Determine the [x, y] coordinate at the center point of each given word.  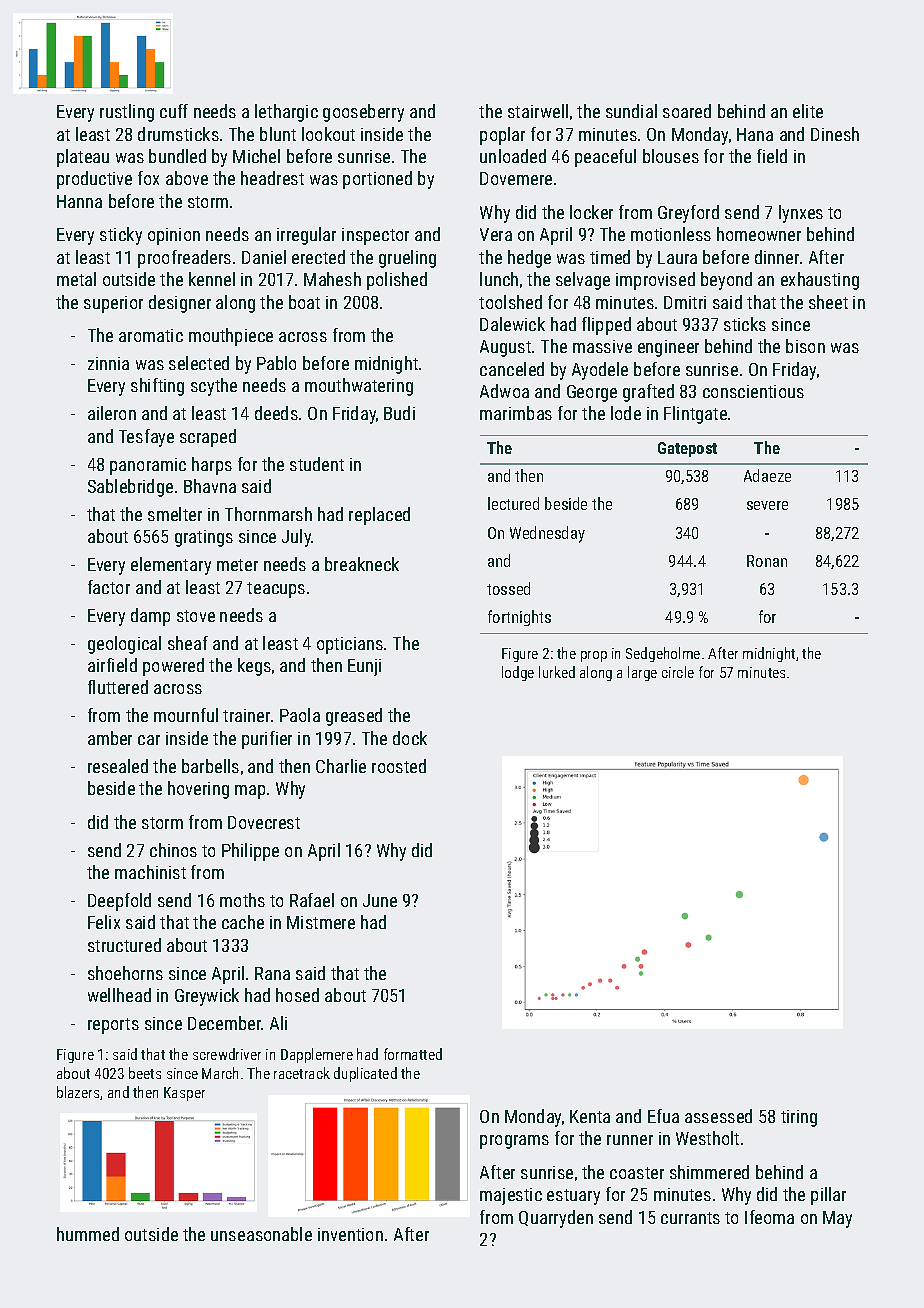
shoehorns [125, 973]
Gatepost [687, 449]
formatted [413, 1054]
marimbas [516, 413]
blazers [78, 1092]
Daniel [264, 257]
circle [678, 672]
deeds [276, 413]
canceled [512, 369]
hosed [297, 995]
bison [805, 346]
